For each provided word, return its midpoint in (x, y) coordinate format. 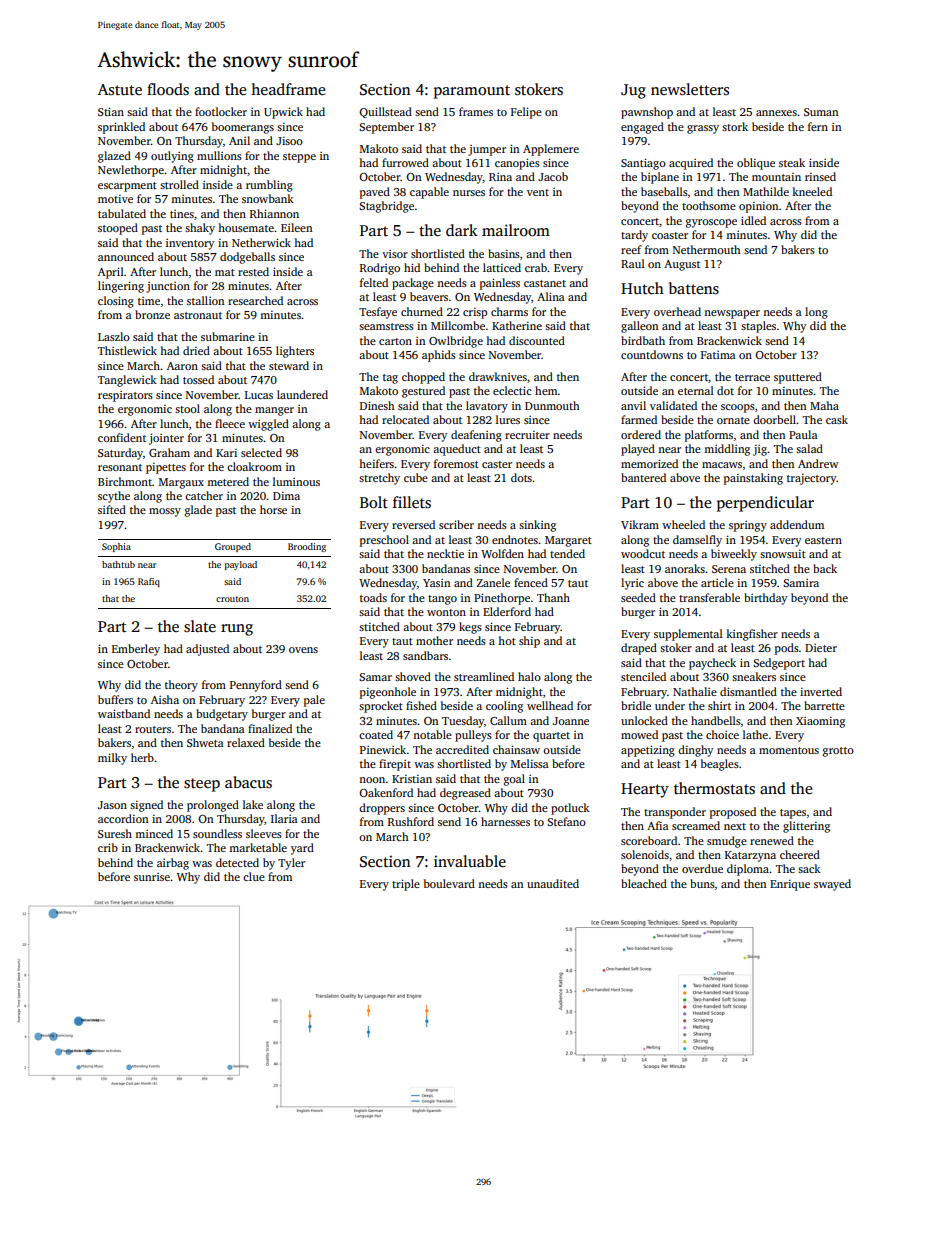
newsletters (690, 89)
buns (702, 883)
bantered (643, 477)
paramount (472, 92)
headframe (288, 89)
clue (254, 876)
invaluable (470, 861)
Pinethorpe (502, 599)
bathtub (118, 564)
